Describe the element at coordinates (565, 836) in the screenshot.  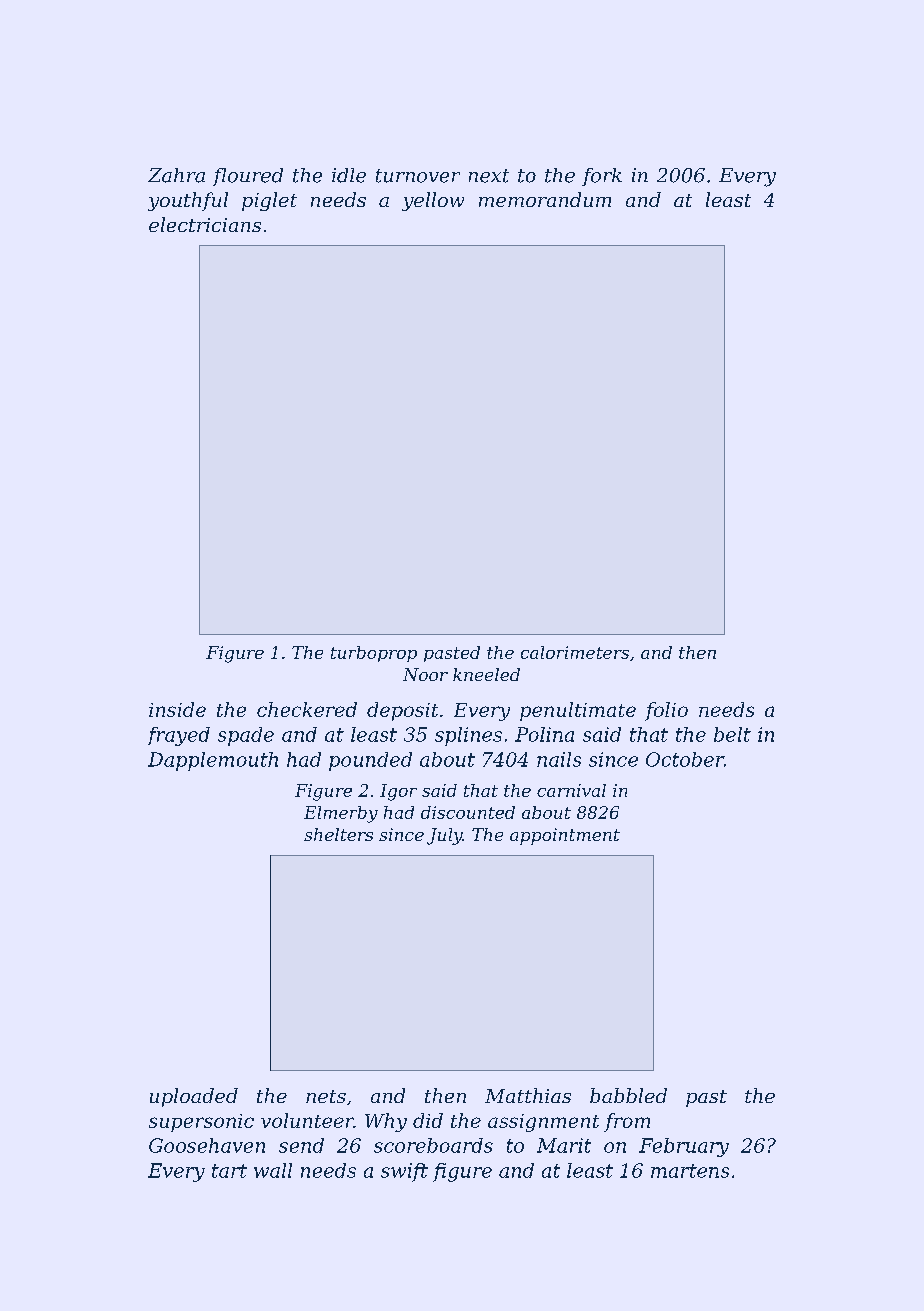
I see `appointment` at that location.
